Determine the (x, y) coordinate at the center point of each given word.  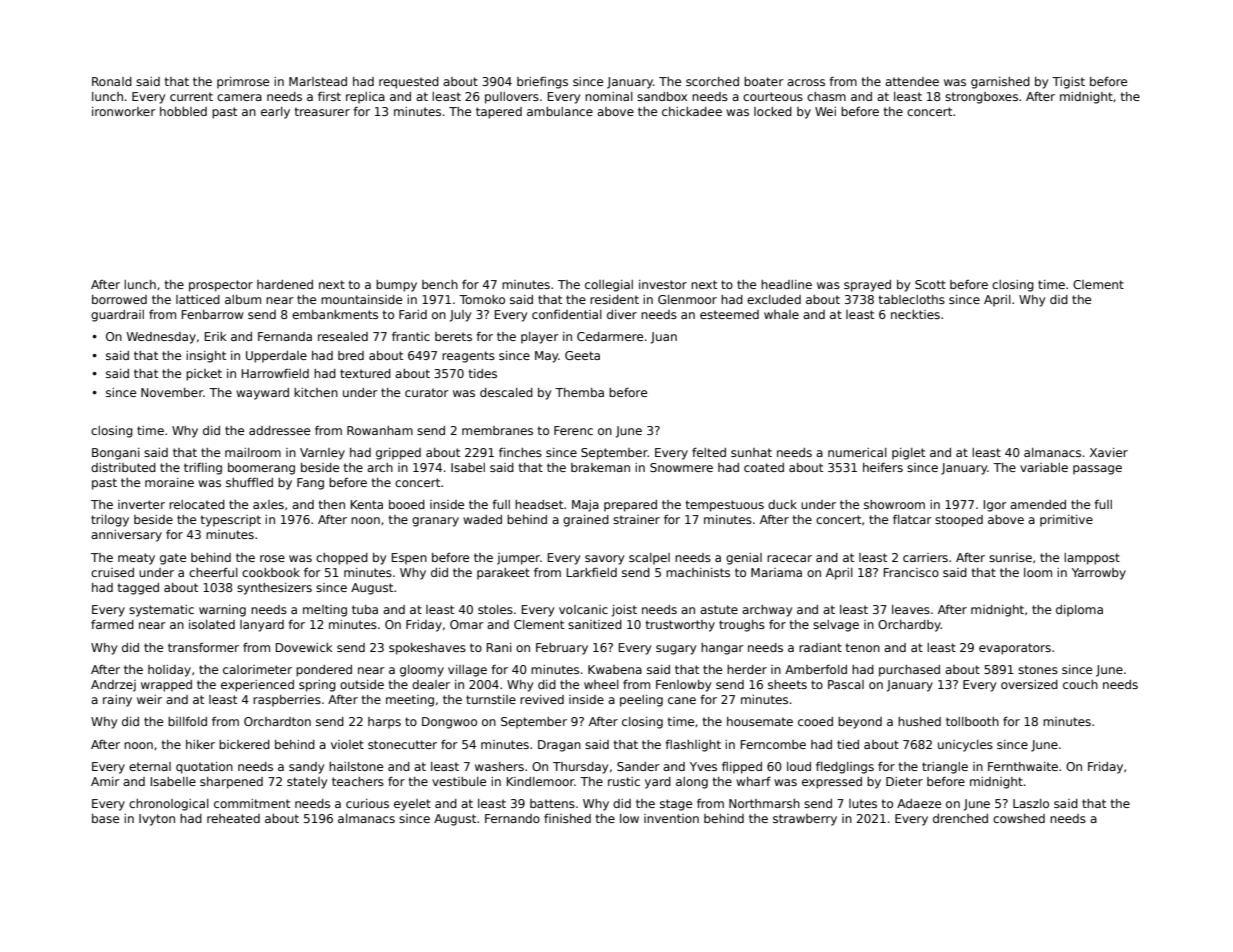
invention (671, 818)
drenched (960, 818)
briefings (542, 83)
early (275, 113)
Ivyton (157, 820)
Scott (930, 284)
